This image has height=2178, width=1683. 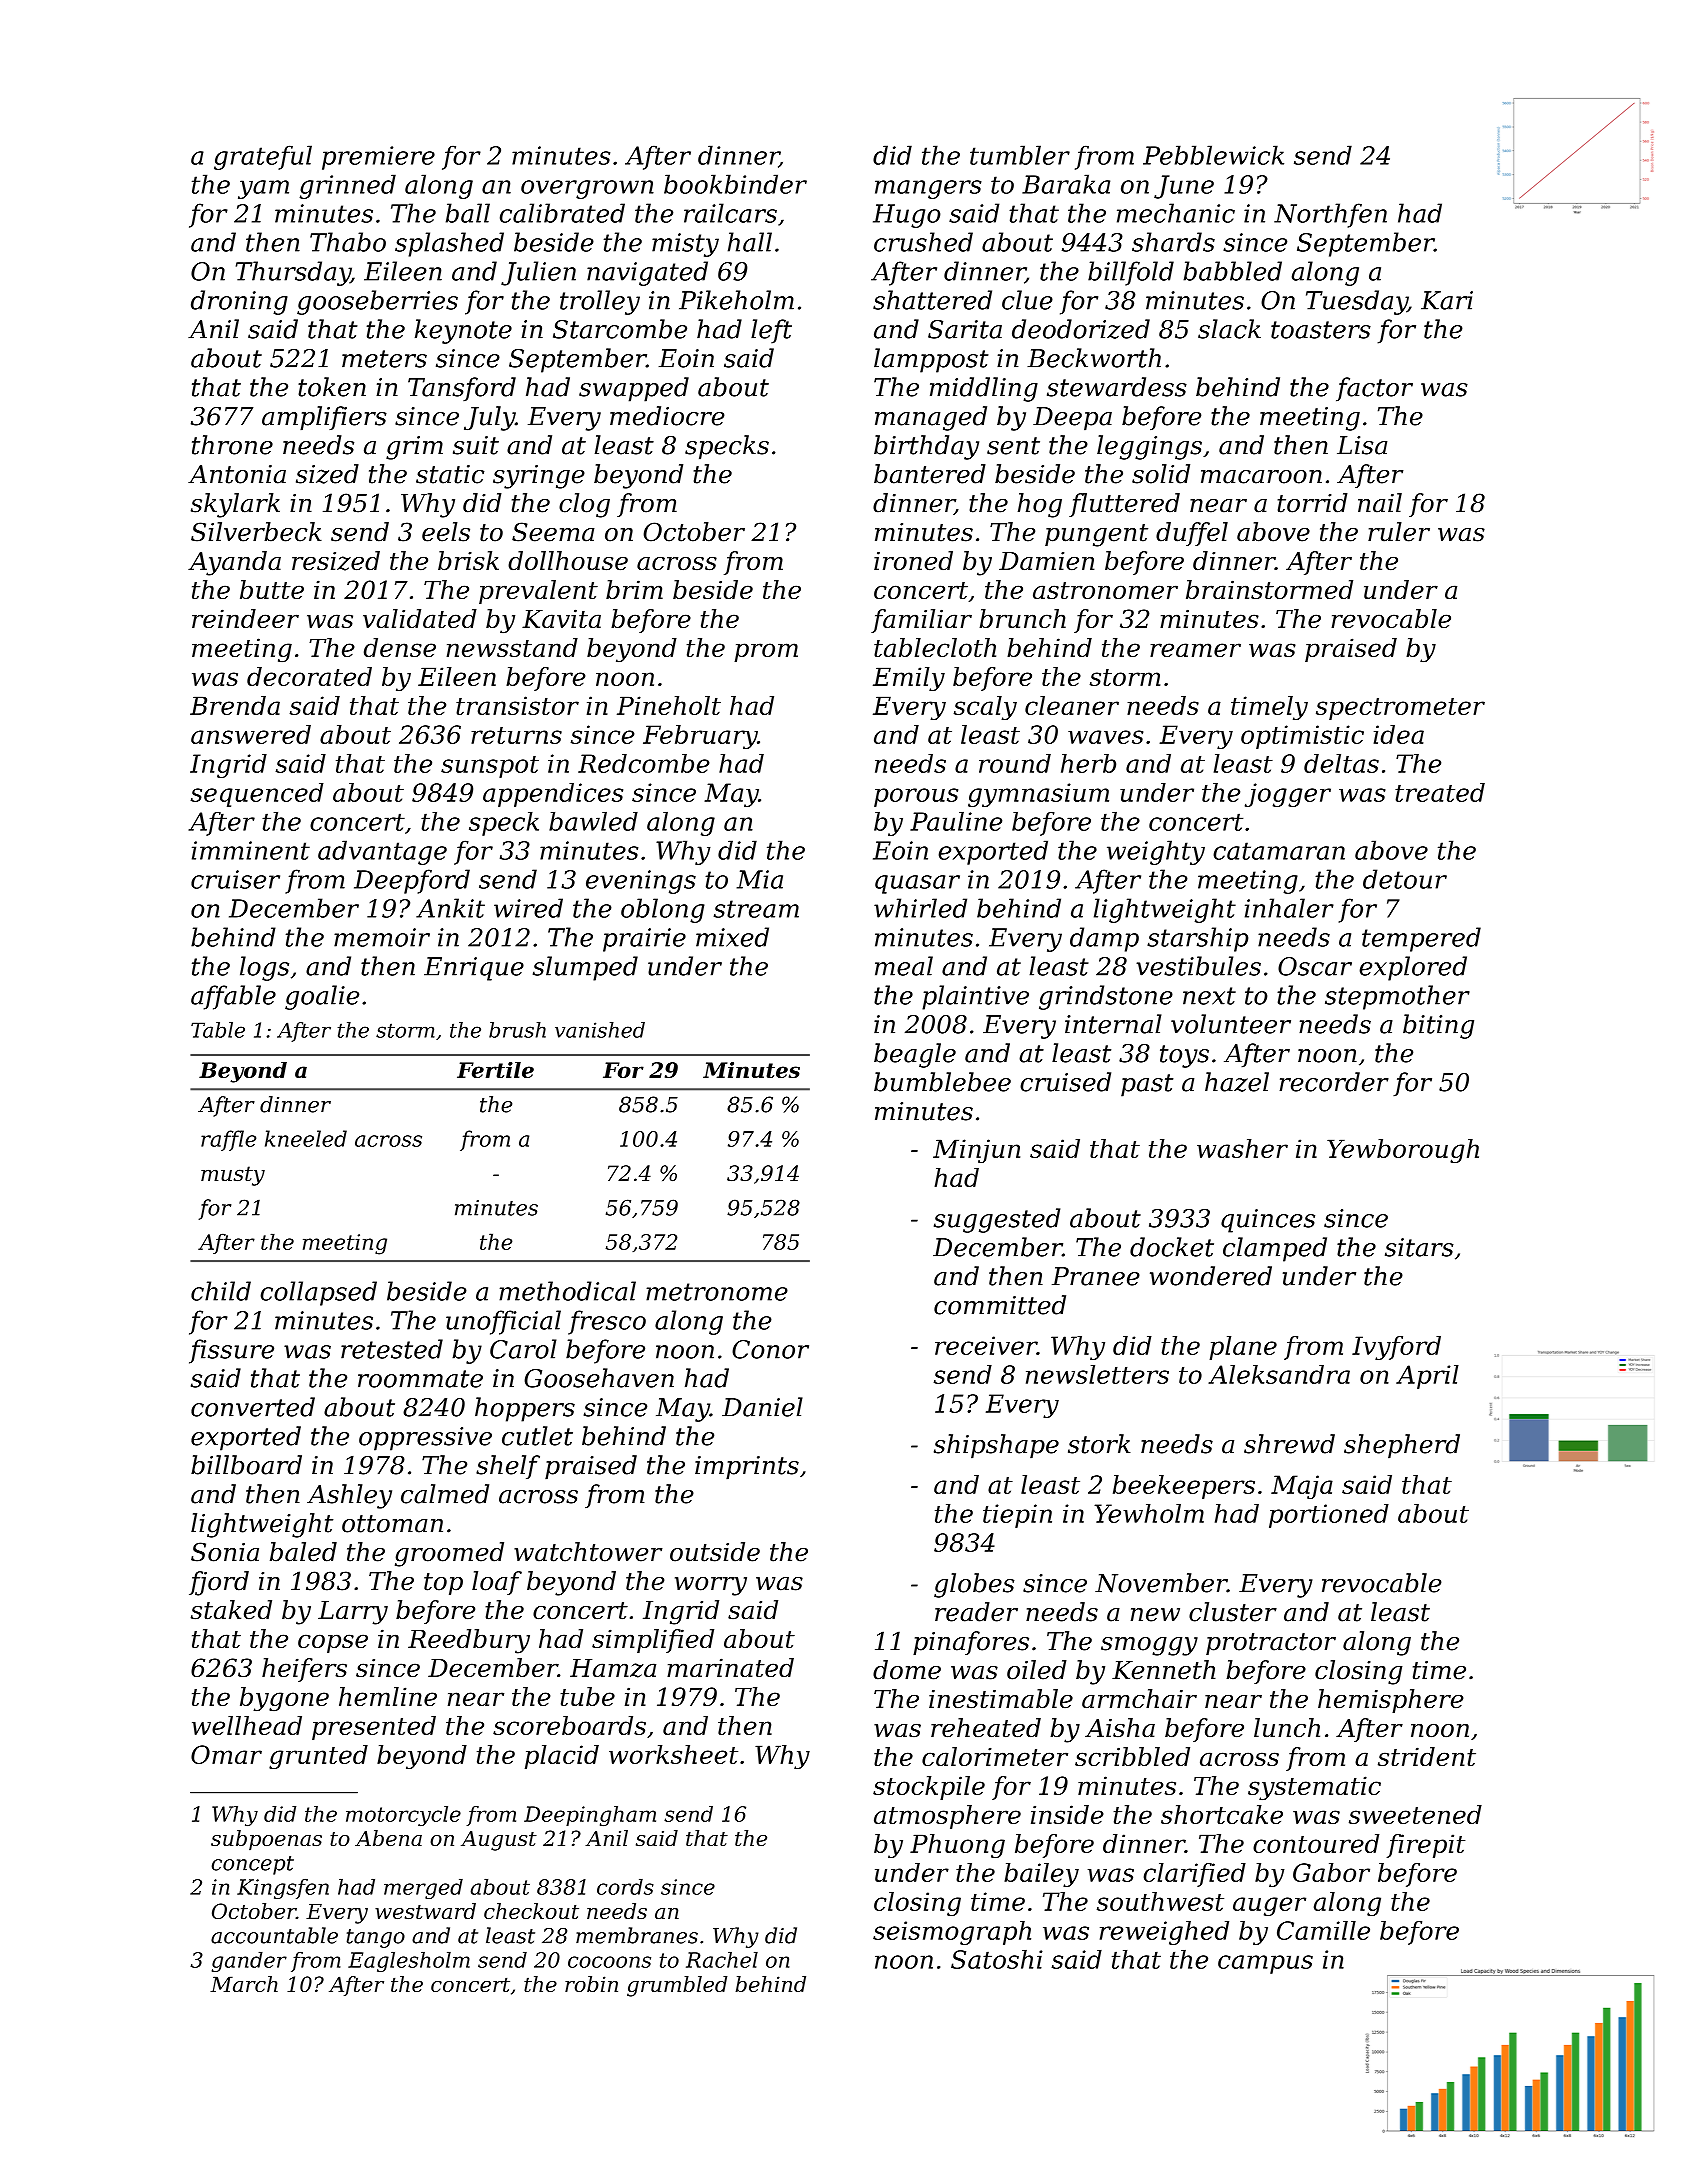 I want to click on bygone, so click(x=284, y=1699).
